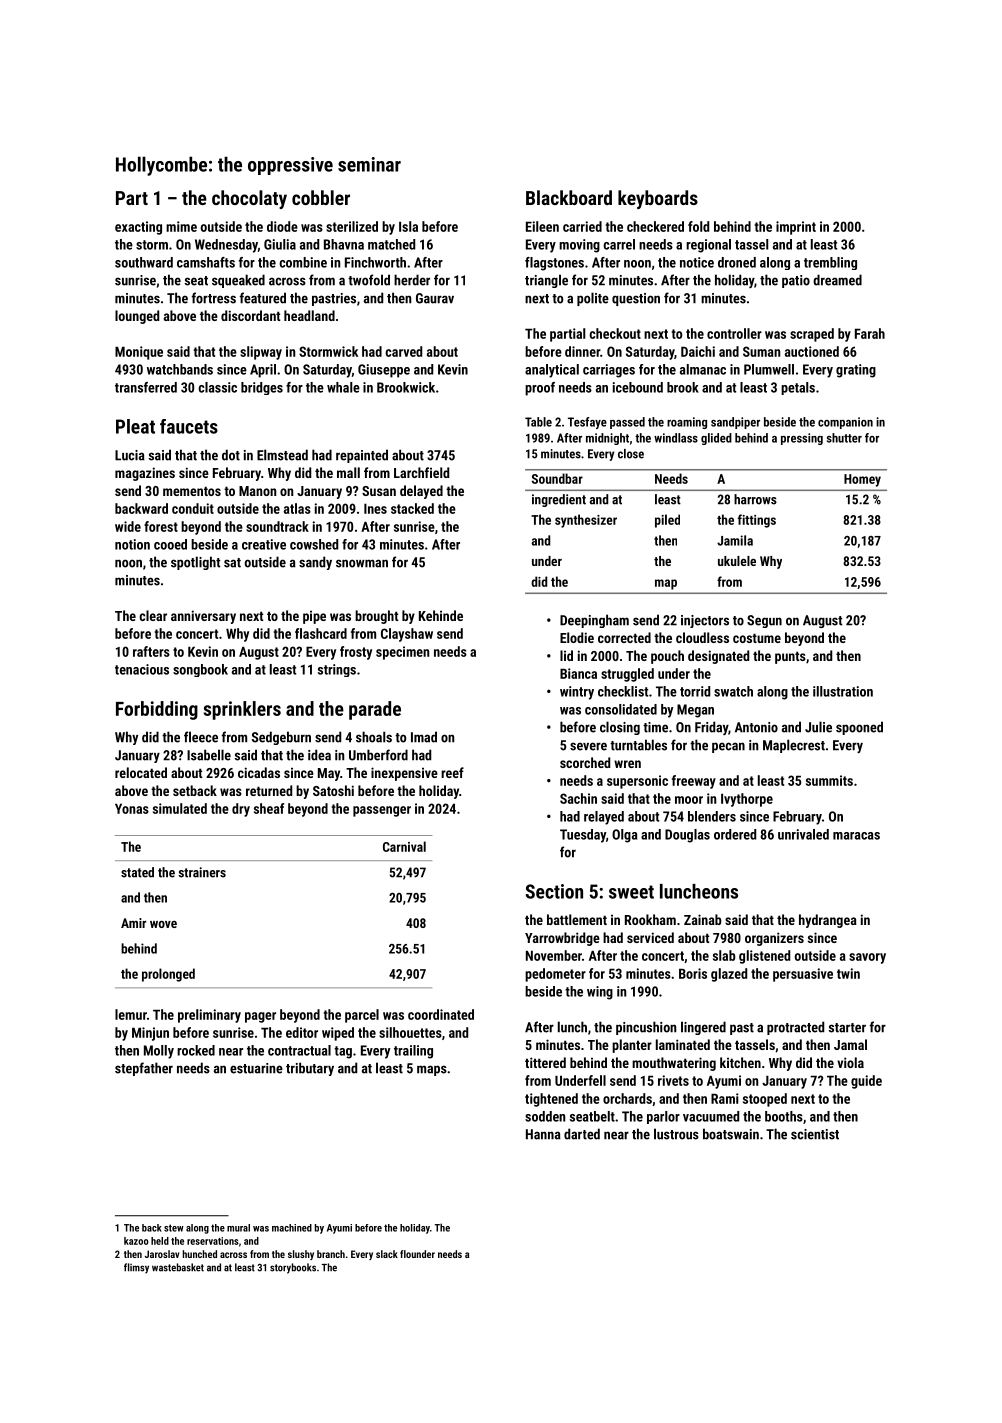 Image resolution: width=1002 pixels, height=1423 pixels. What do you see at coordinates (402, 653) in the document?
I see `specimen` at bounding box center [402, 653].
